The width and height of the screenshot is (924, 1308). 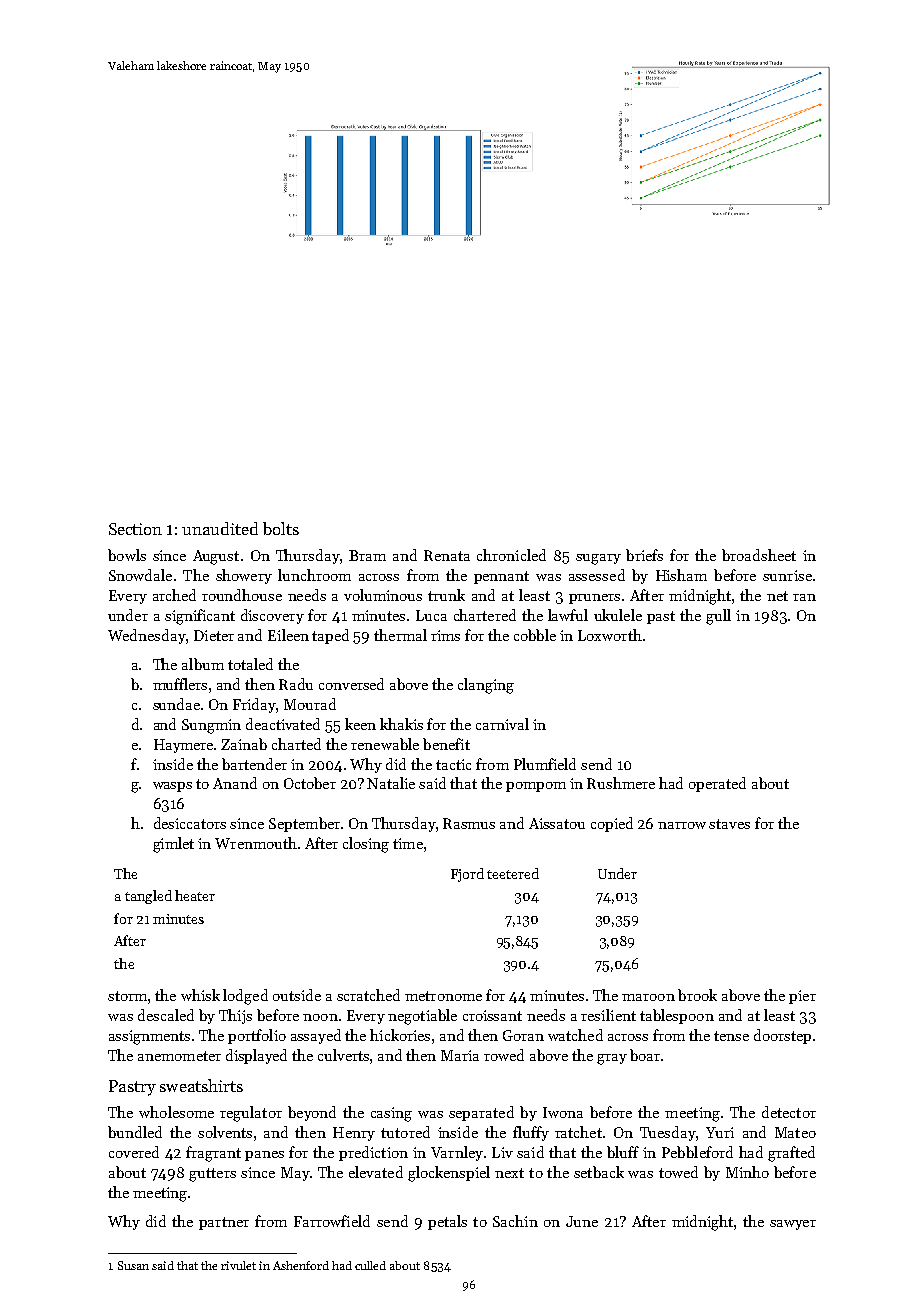 I want to click on Susan, so click(x=133, y=1265).
